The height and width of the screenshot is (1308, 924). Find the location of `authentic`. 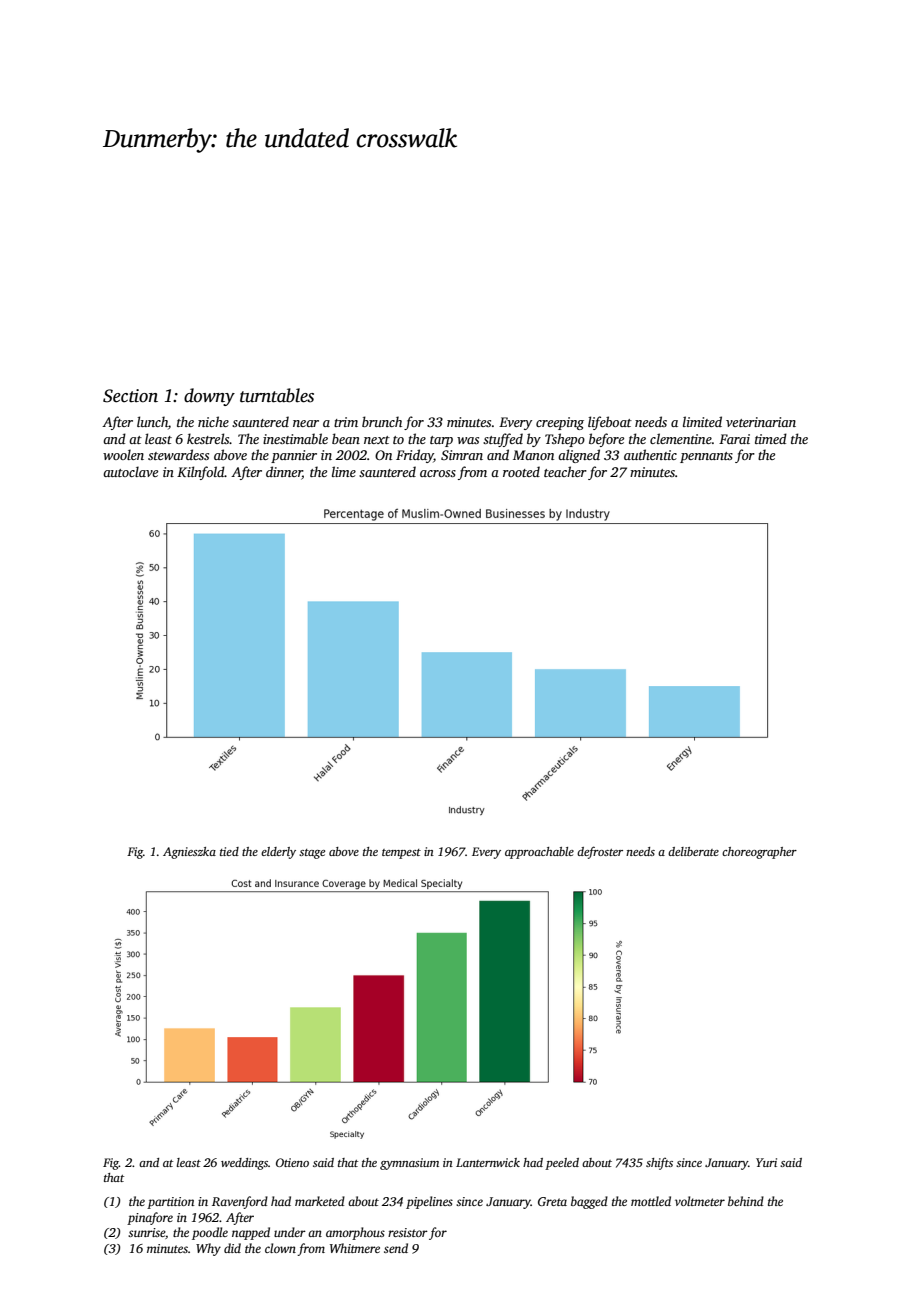

authentic is located at coordinates (650, 454).
